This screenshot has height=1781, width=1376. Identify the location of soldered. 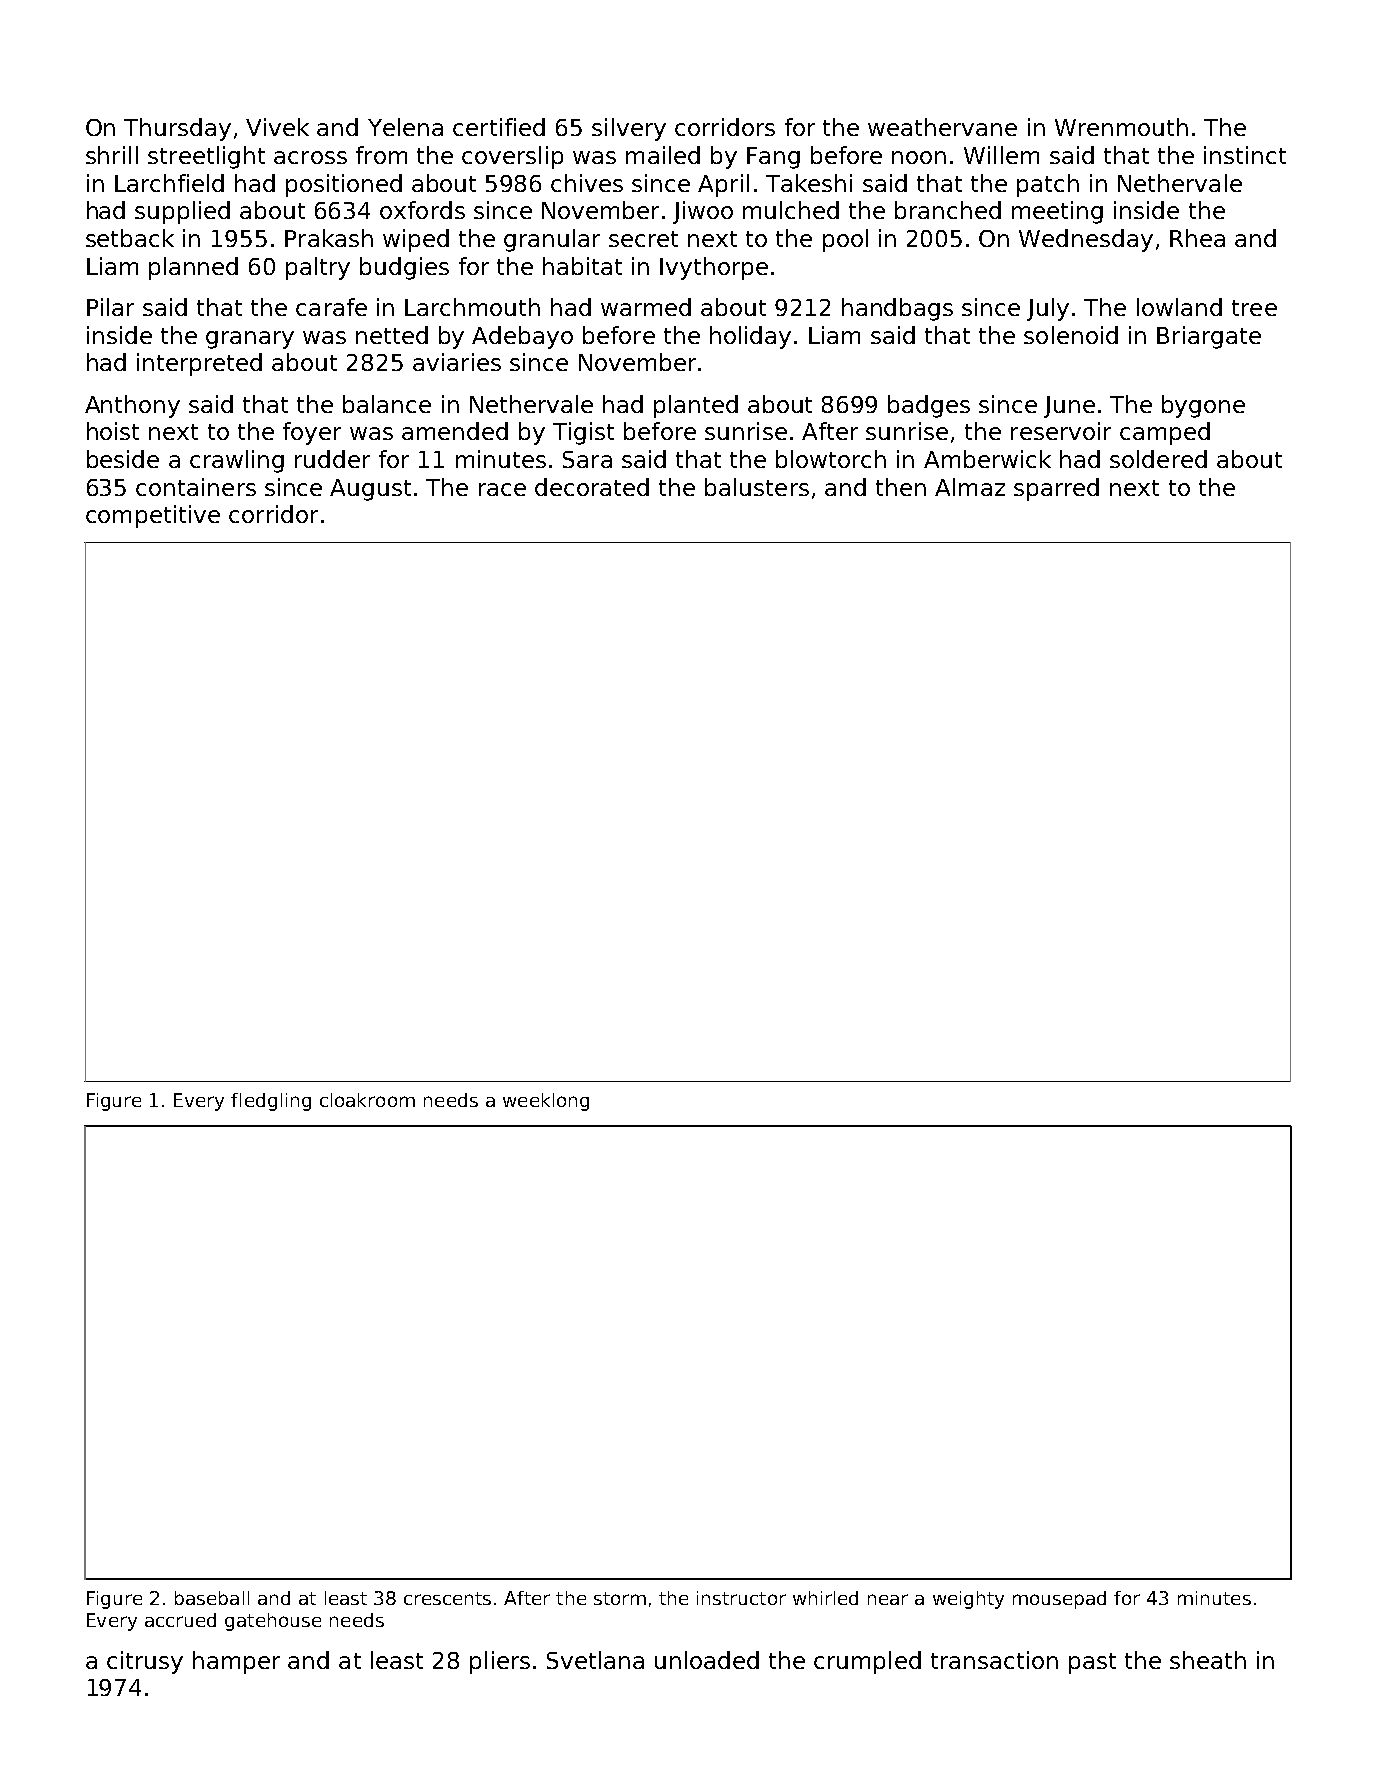
(1158, 459).
